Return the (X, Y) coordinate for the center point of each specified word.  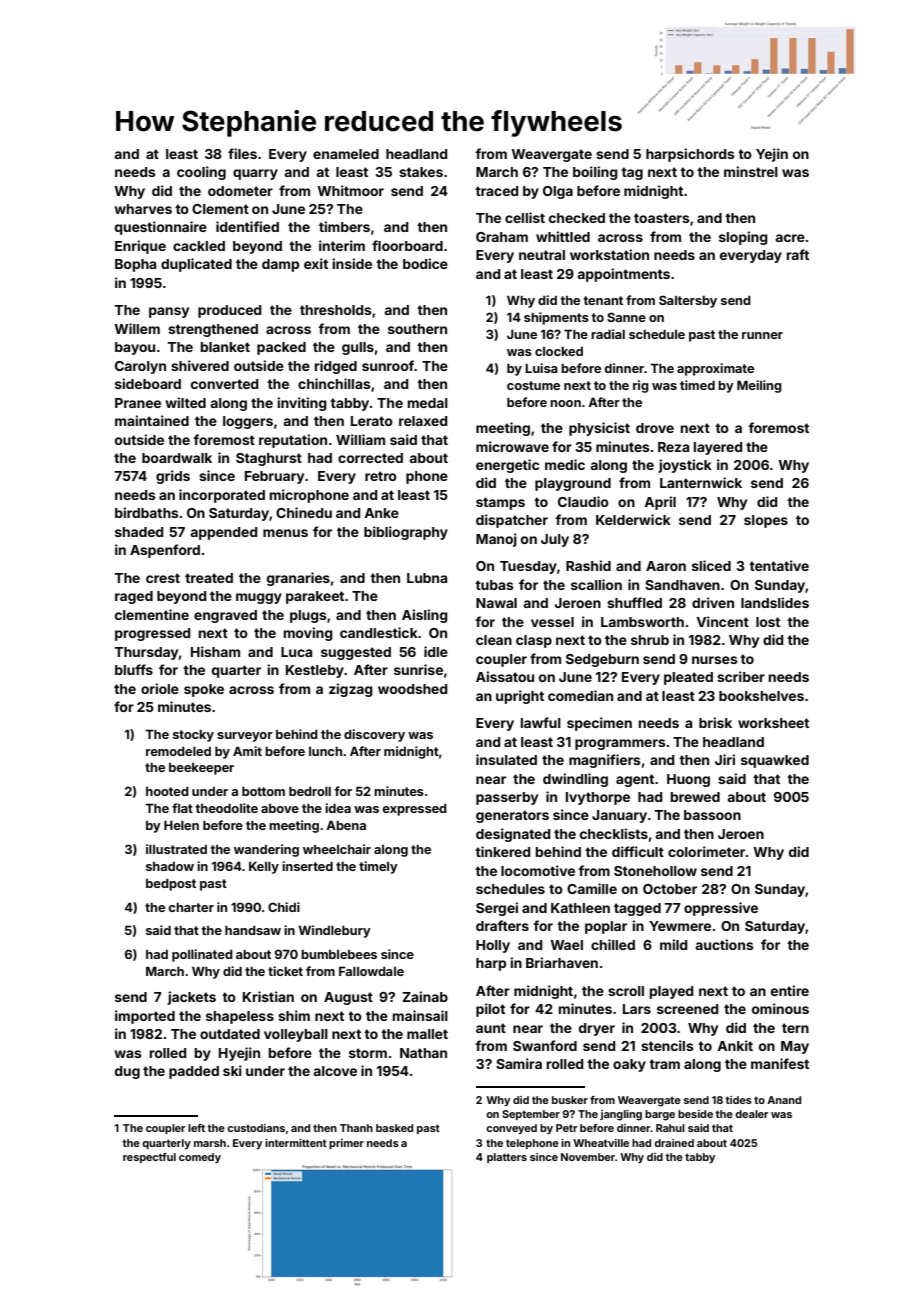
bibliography (406, 533)
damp (280, 265)
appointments (623, 275)
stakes (421, 172)
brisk (715, 722)
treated (209, 578)
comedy (200, 1158)
